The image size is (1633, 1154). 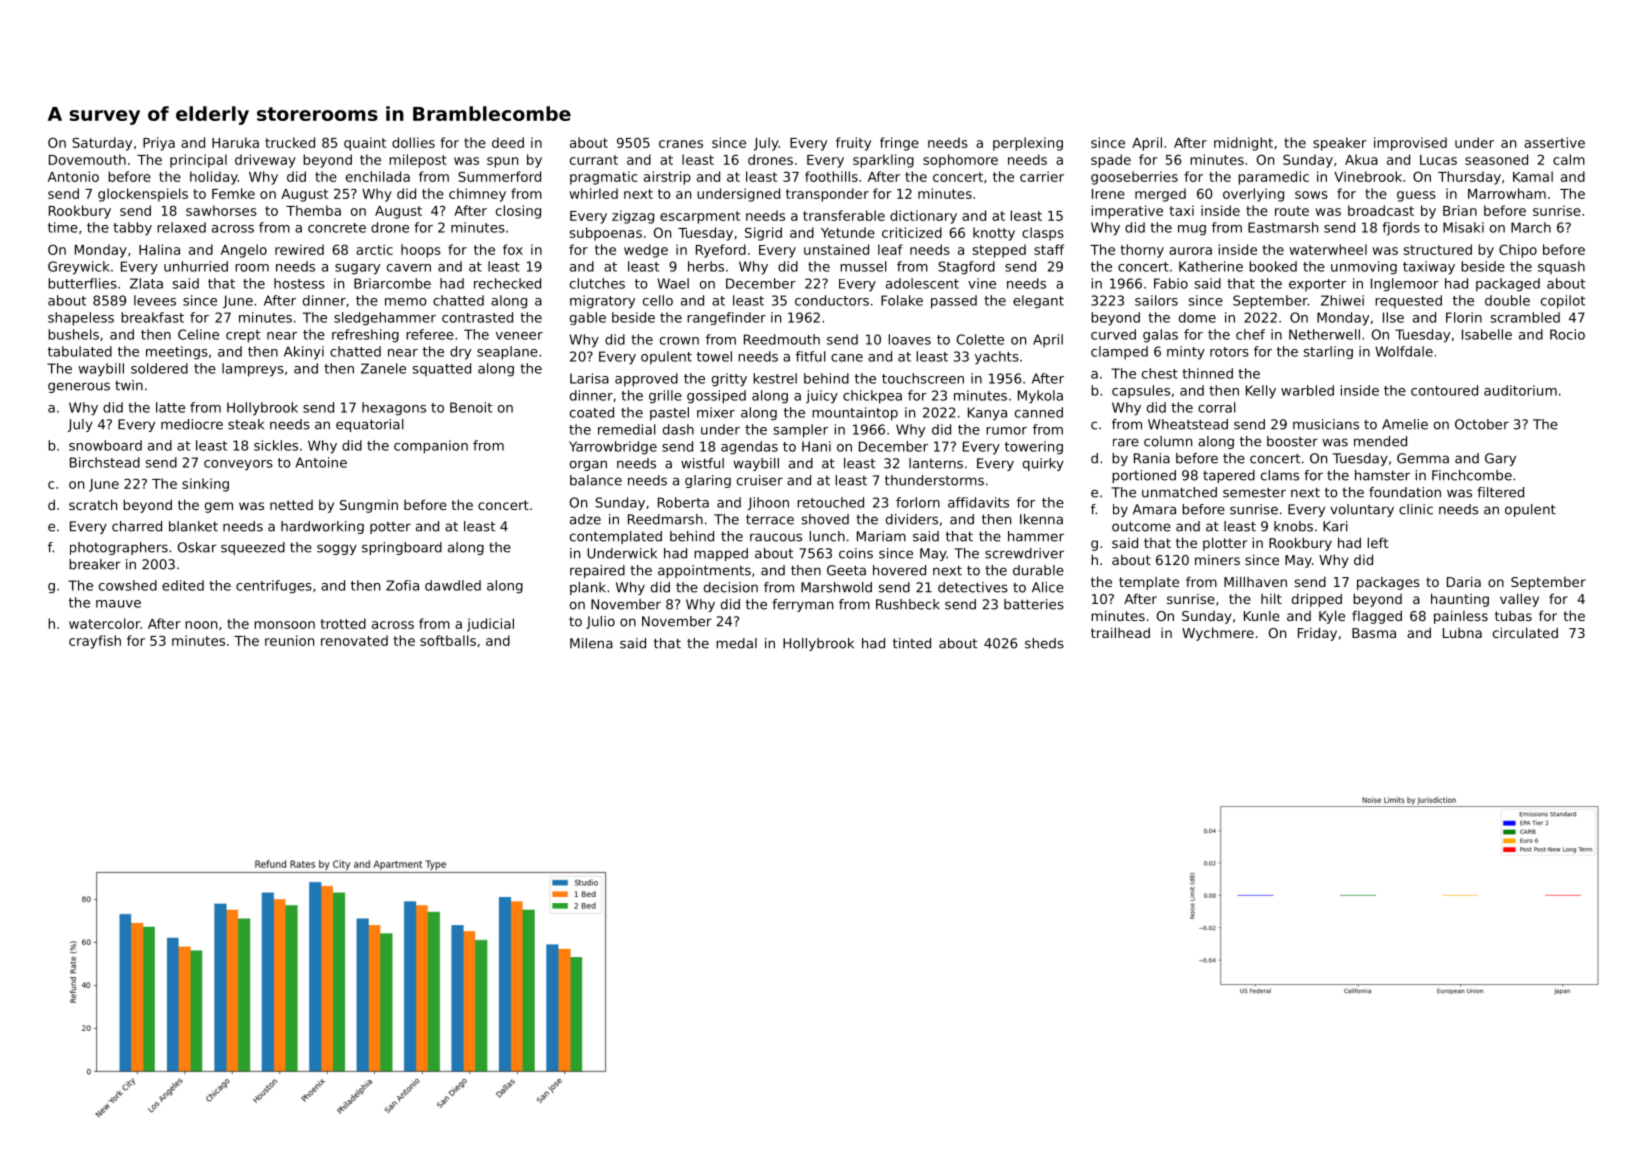 What do you see at coordinates (736, 643) in the screenshot?
I see `medal` at bounding box center [736, 643].
